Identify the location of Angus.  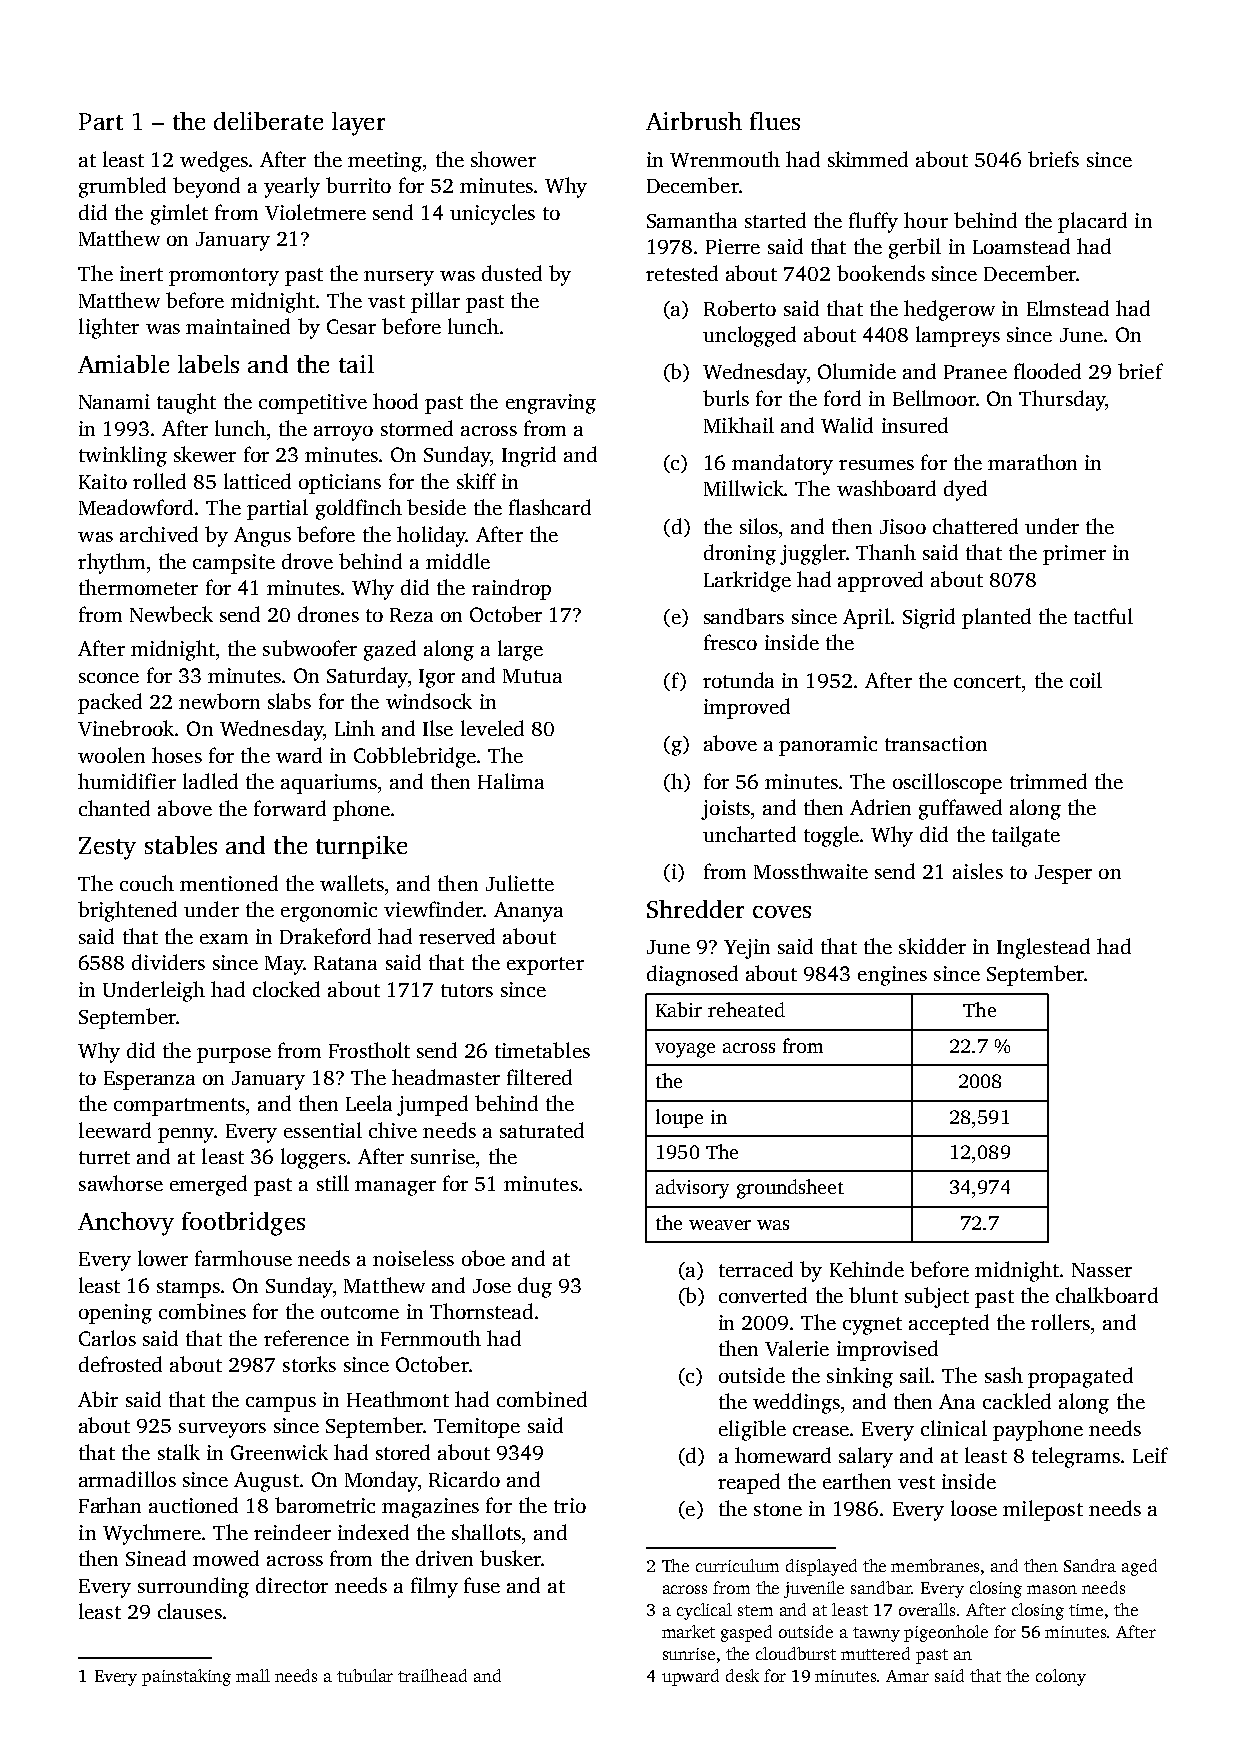
(262, 537).
